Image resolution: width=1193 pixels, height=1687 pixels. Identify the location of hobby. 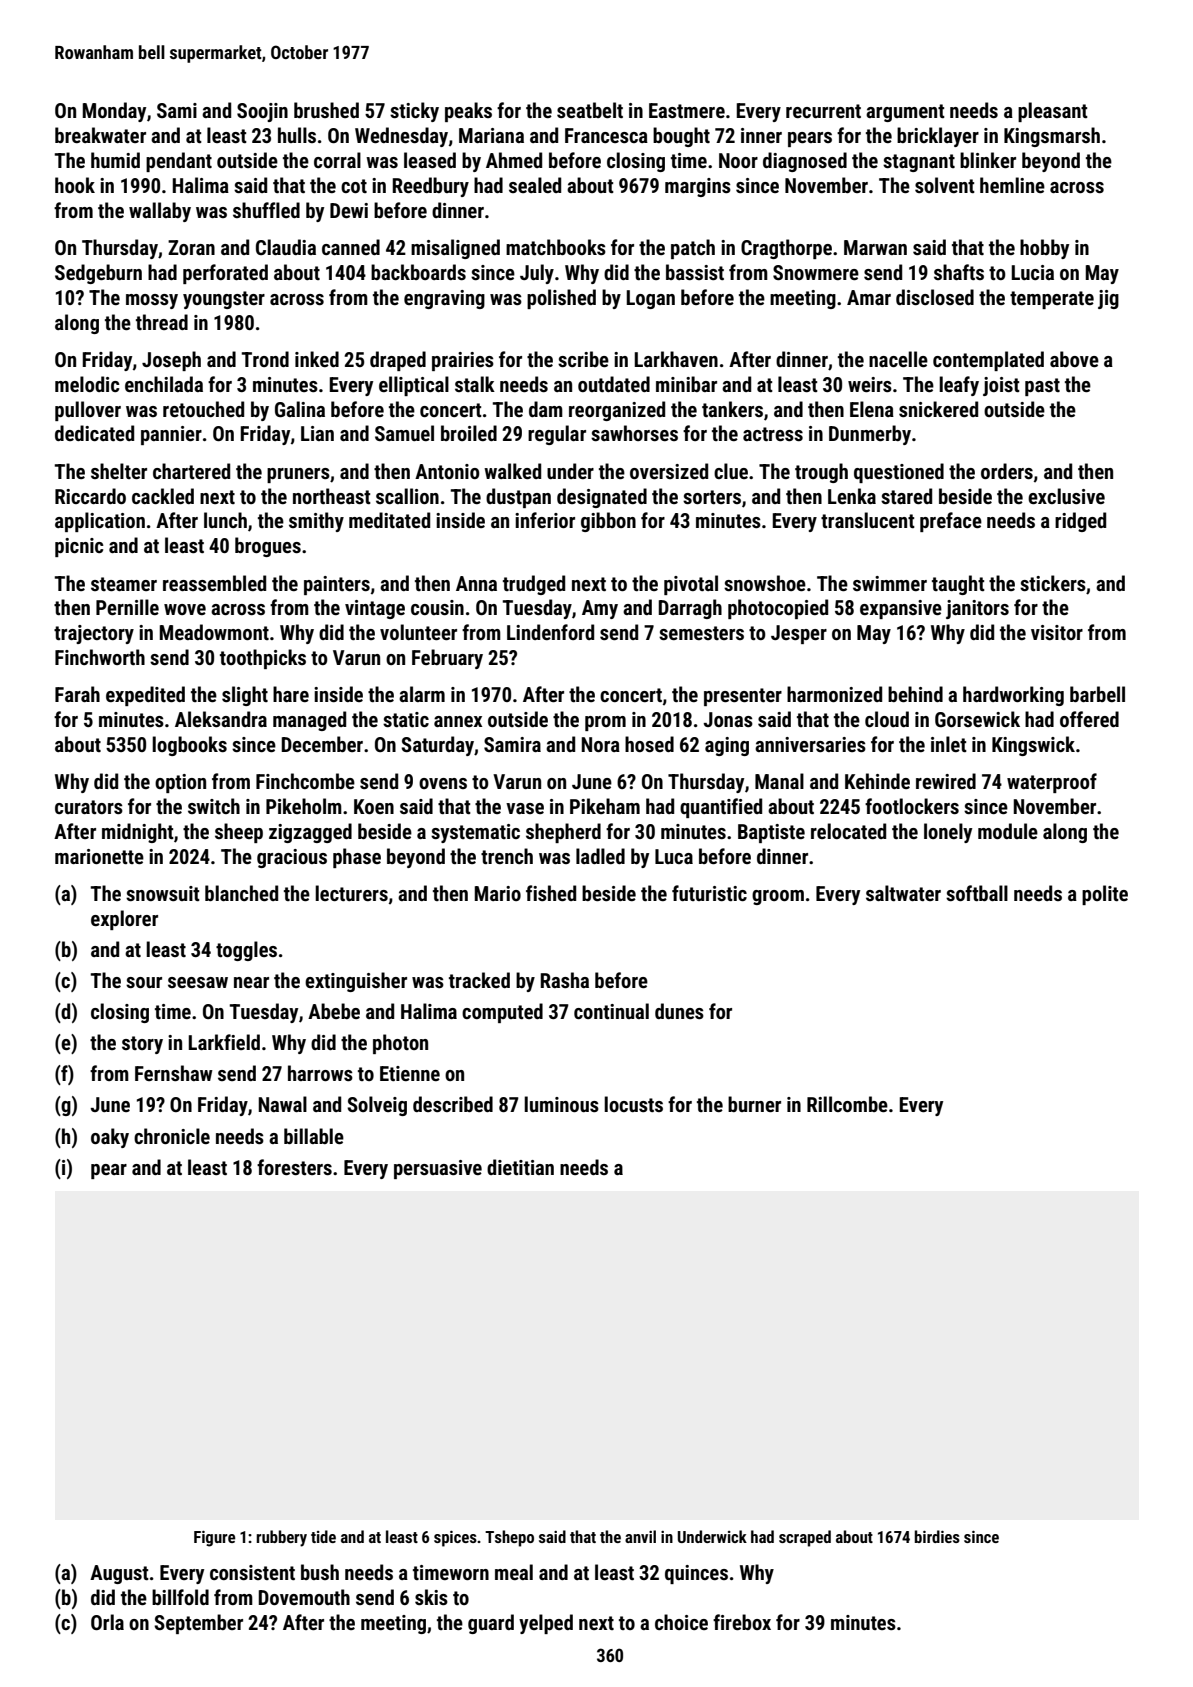
(1044, 249).
